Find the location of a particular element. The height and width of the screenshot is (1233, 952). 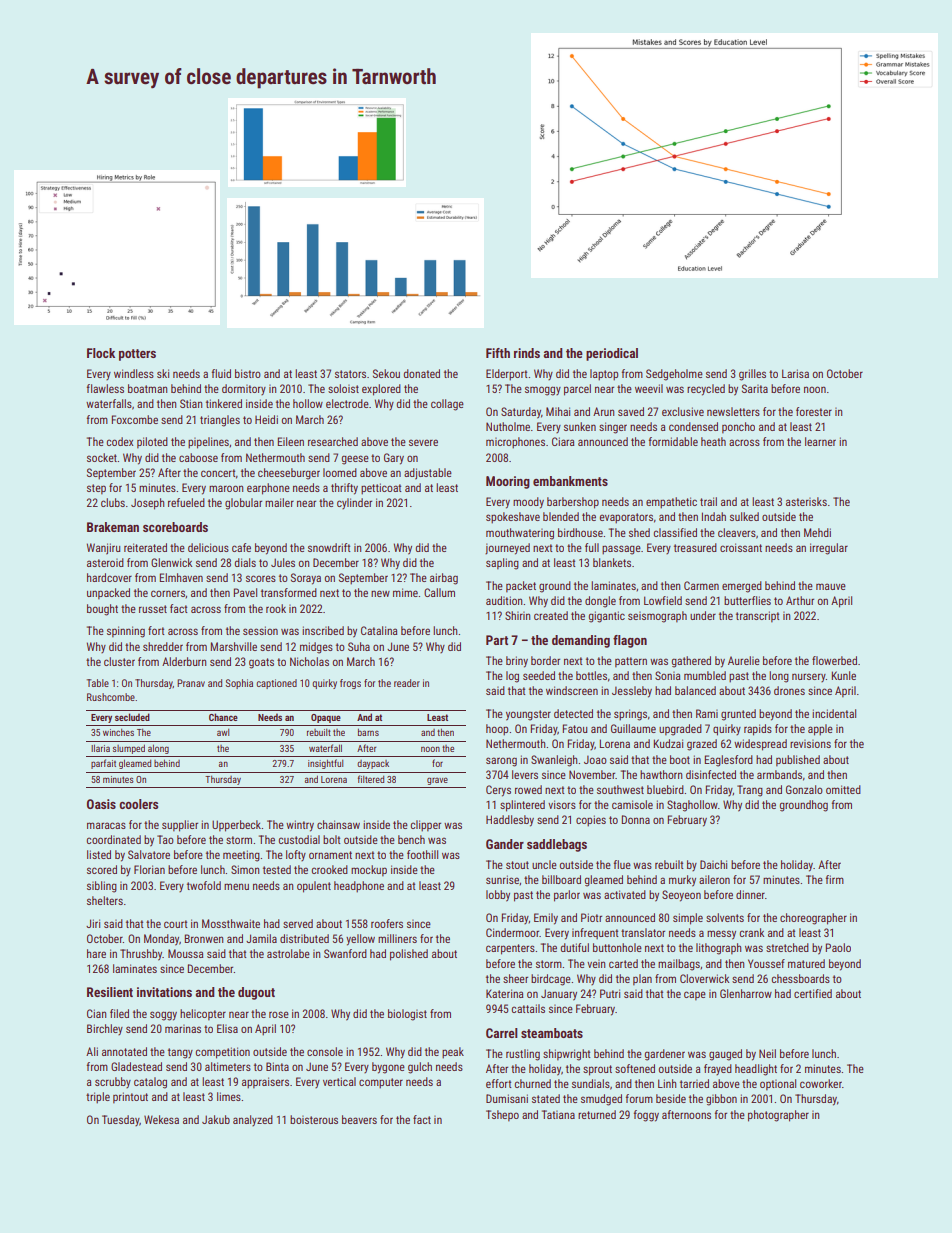

coolers is located at coordinates (138, 804).
